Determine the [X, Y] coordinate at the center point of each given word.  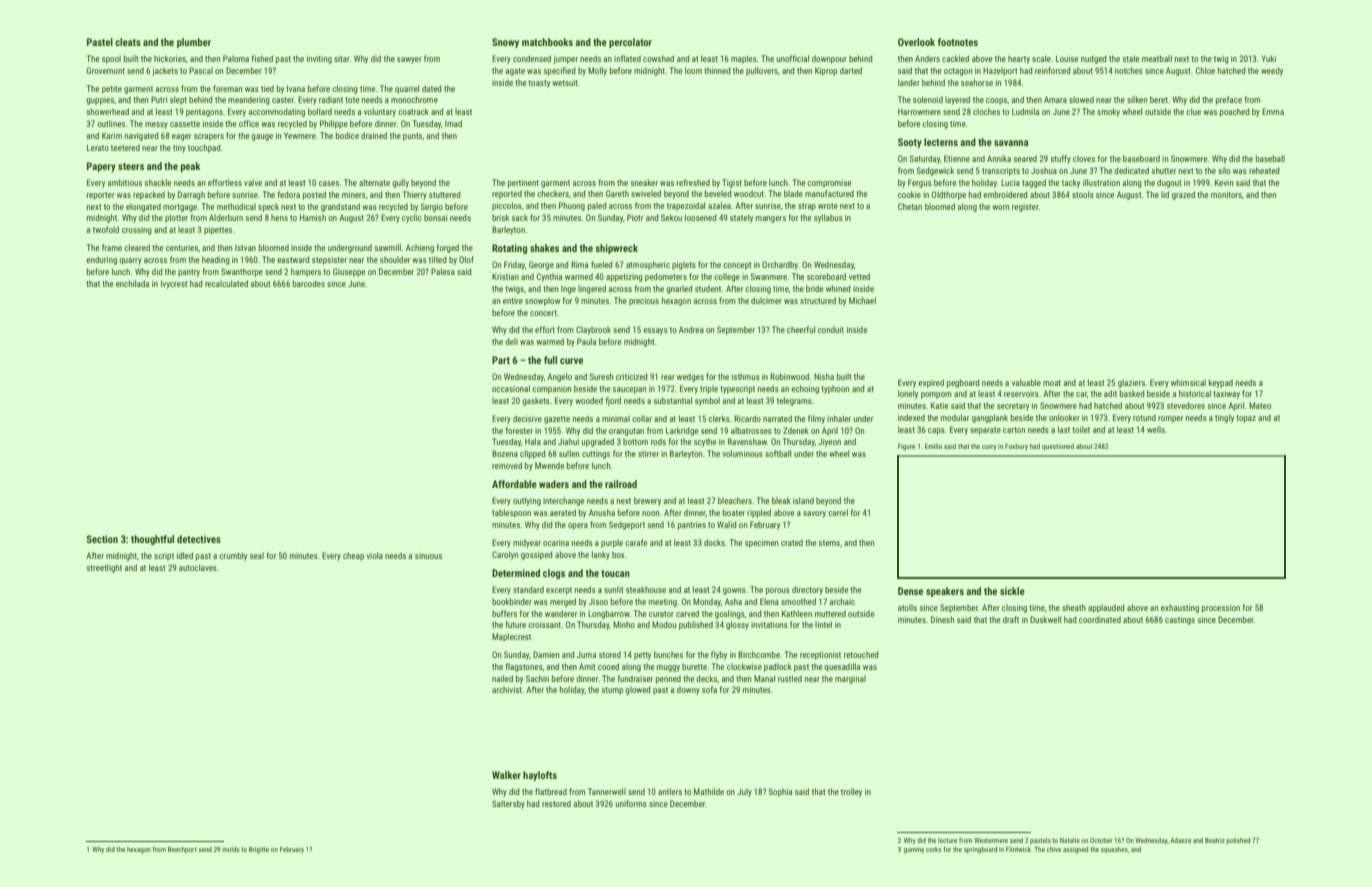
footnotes [958, 42]
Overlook [916, 42]
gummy [914, 851]
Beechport [182, 850]
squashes [1114, 850]
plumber [194, 43]
